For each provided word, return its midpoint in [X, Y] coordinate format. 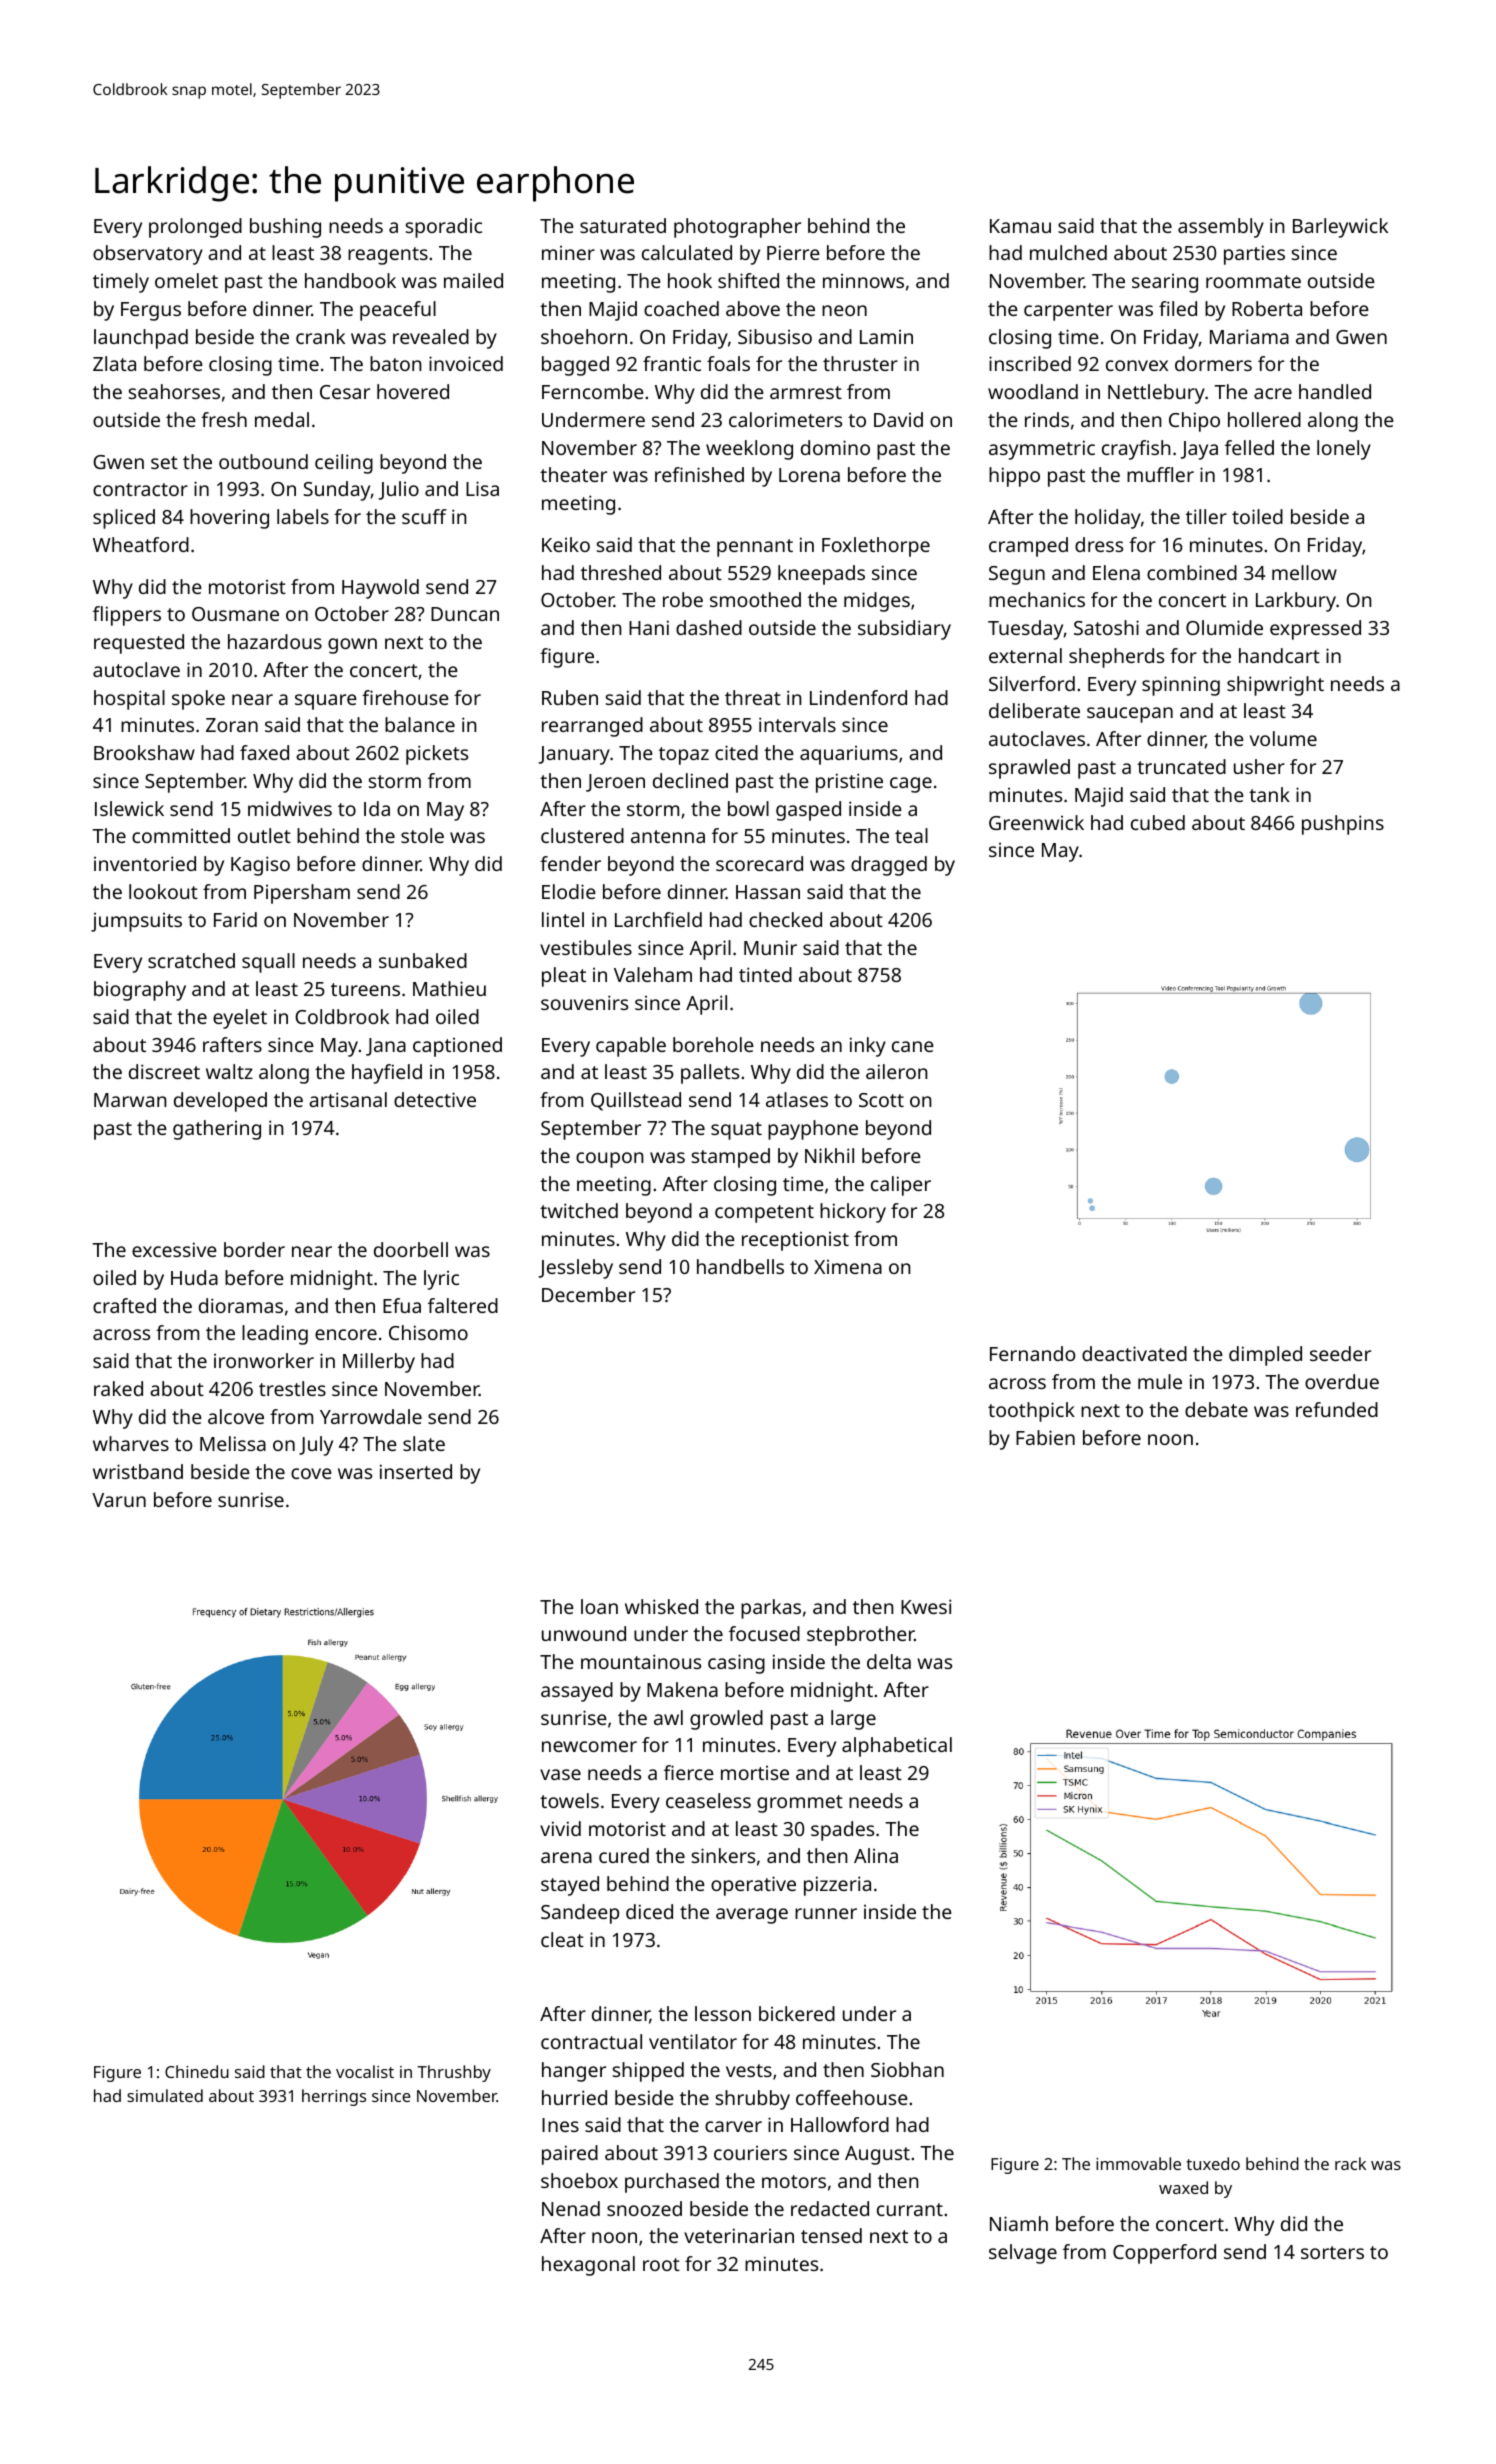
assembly [1221, 228]
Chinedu [197, 2071]
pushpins [1343, 825]
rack [1350, 2163]
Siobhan [907, 2069]
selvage [1023, 2254]
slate [424, 1443]
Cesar [345, 392]
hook [690, 280]
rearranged [592, 727]
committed [181, 835]
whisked [661, 1606]
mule [1160, 1381]
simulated [165, 2095]
